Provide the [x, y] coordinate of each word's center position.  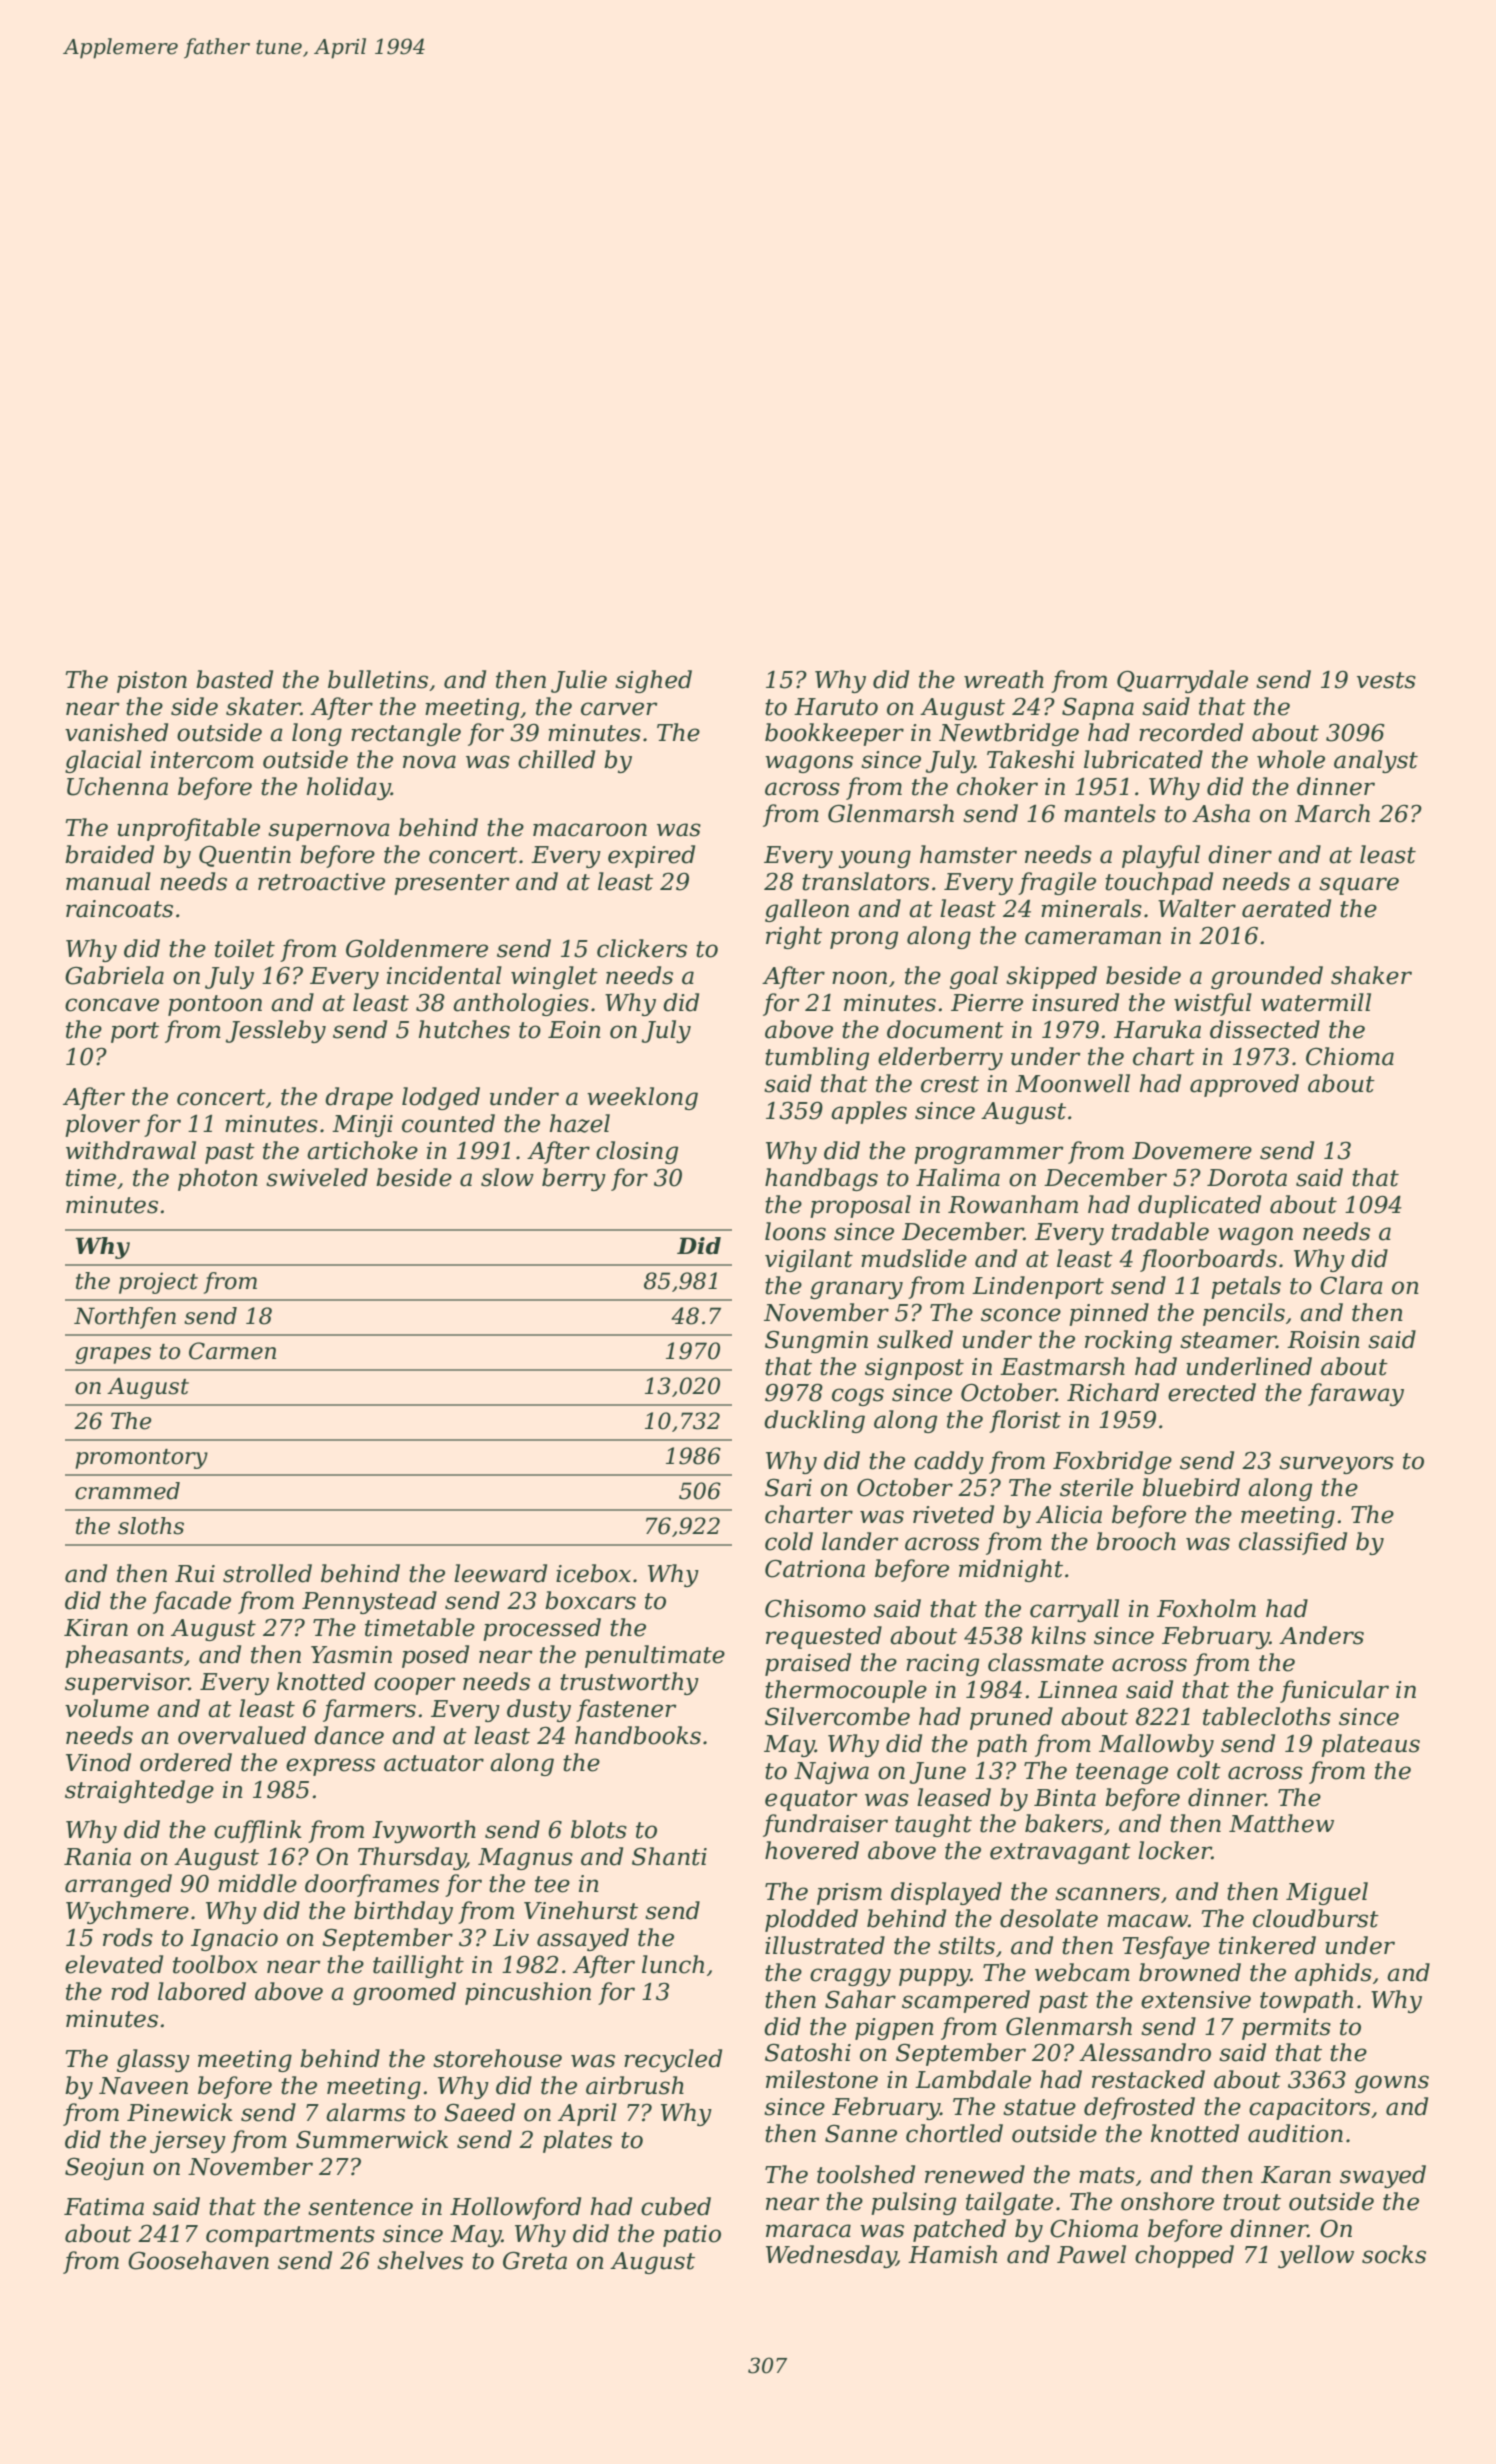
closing [637, 1152]
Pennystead [369, 1602]
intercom [202, 760]
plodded [811, 1920]
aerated [1286, 908]
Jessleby [276, 1031]
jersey [188, 2142]
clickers [642, 948]
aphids [1333, 1974]
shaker [1371, 975]
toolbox [215, 1964]
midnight [1011, 1570]
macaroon [590, 830]
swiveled [317, 1177]
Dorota [1247, 1178]
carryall [1074, 1610]
